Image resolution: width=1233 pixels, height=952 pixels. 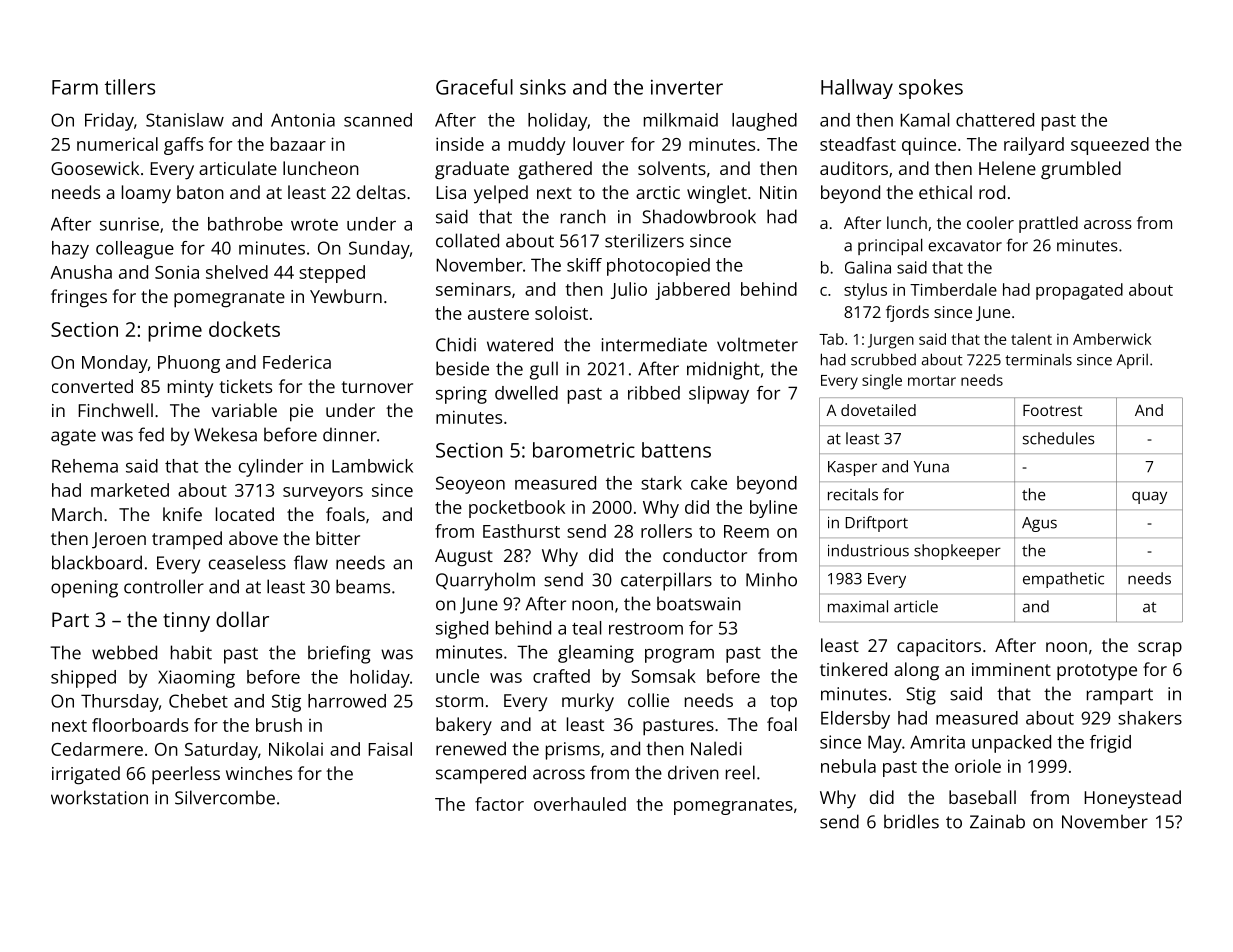 What do you see at coordinates (931, 89) in the screenshot?
I see `spokes` at bounding box center [931, 89].
